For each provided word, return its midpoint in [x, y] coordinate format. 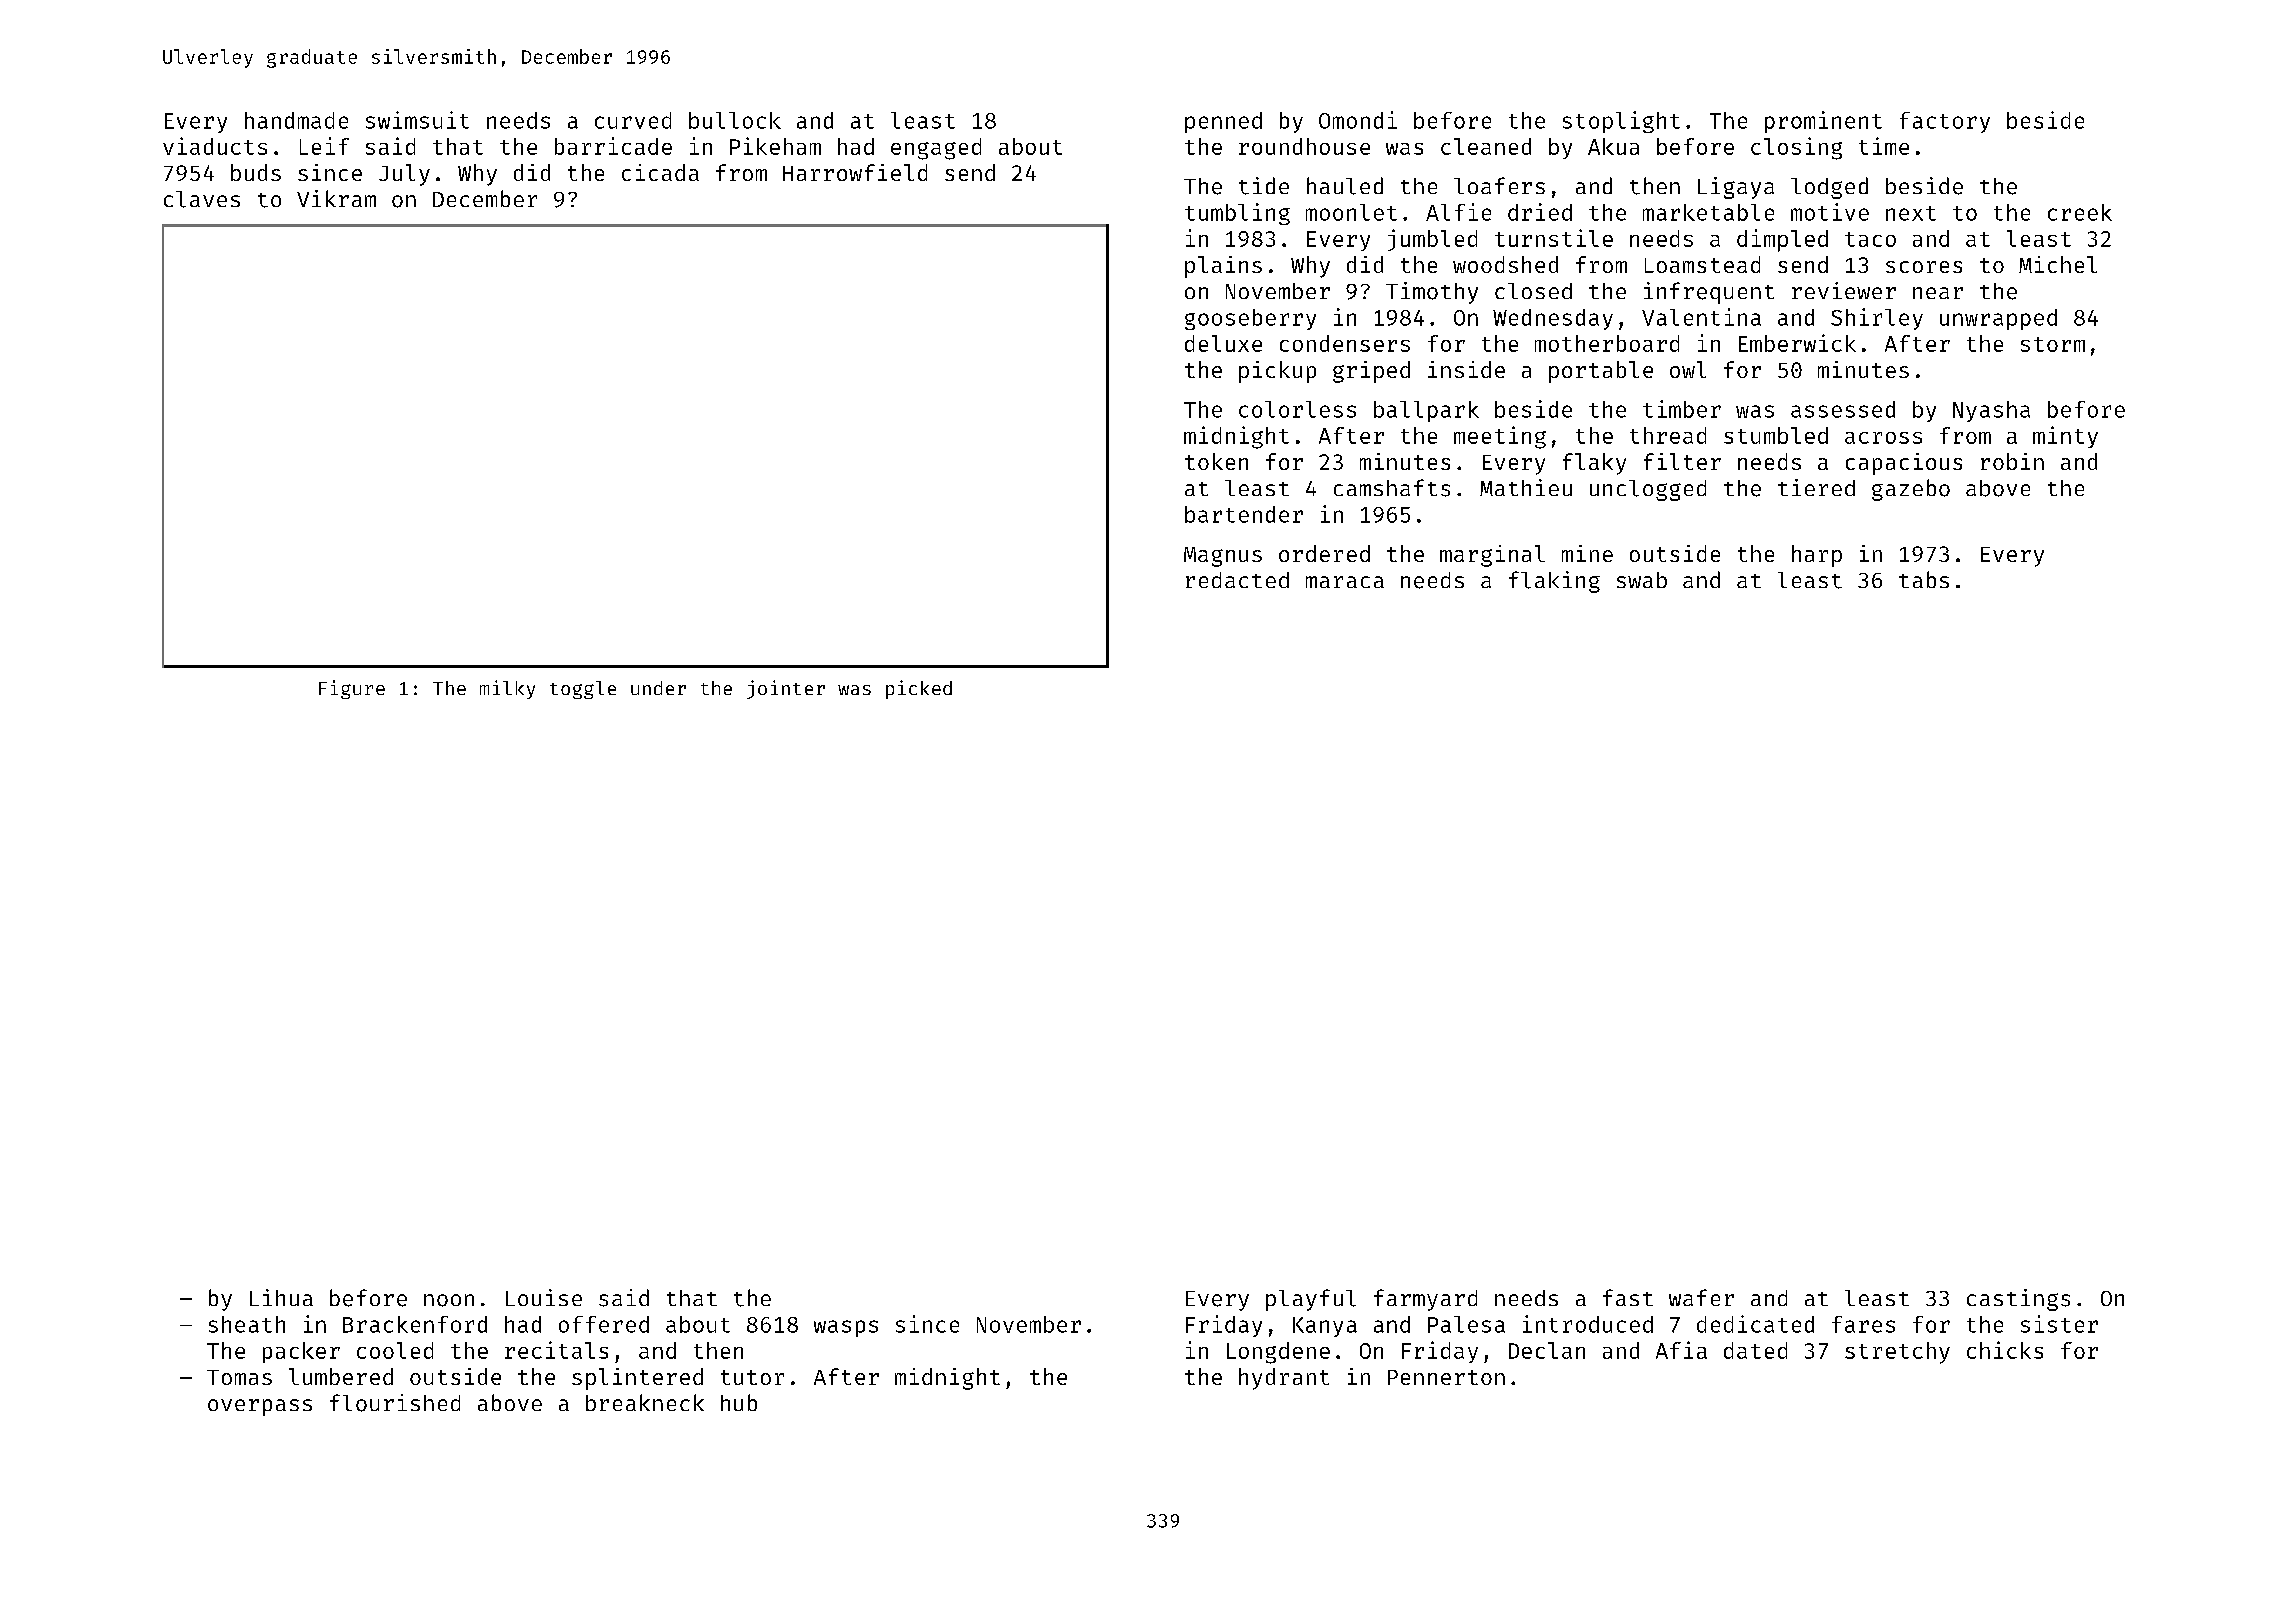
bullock [735, 120]
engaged [936, 149]
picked [919, 689]
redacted [1237, 580]
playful [1311, 1300]
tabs [1924, 579]
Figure [352, 689]
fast [1628, 1297]
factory [1945, 122]
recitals [556, 1350]
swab [1642, 580]
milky [507, 689]
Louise [544, 1297]
